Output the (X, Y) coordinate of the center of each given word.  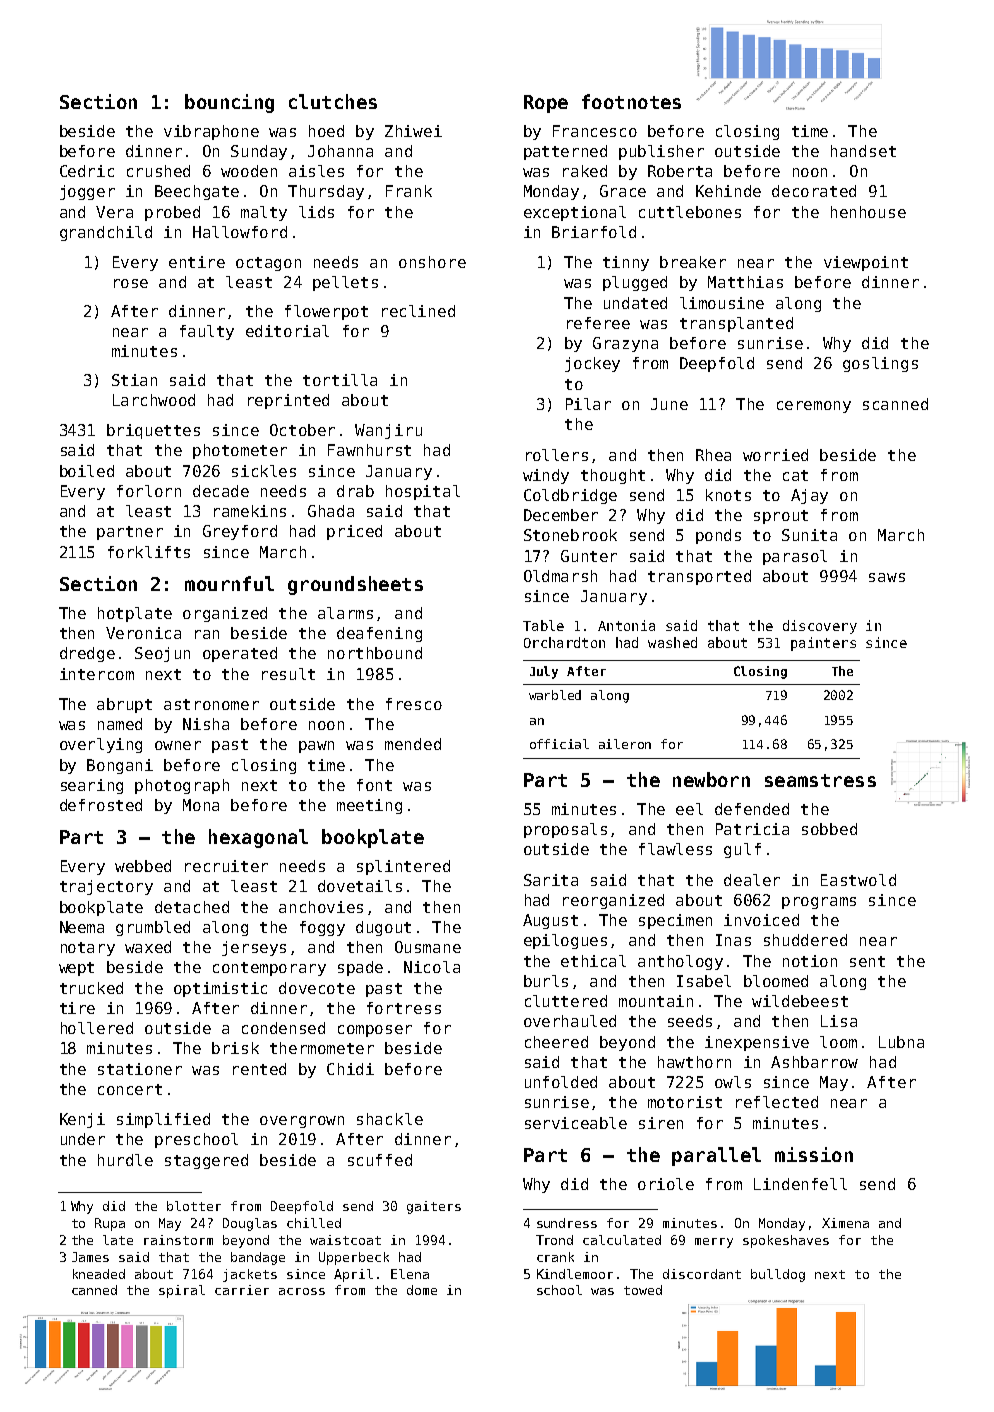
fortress (404, 1008)
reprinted (288, 401)
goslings (880, 364)
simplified (163, 1120)
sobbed (829, 829)
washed (672, 642)
